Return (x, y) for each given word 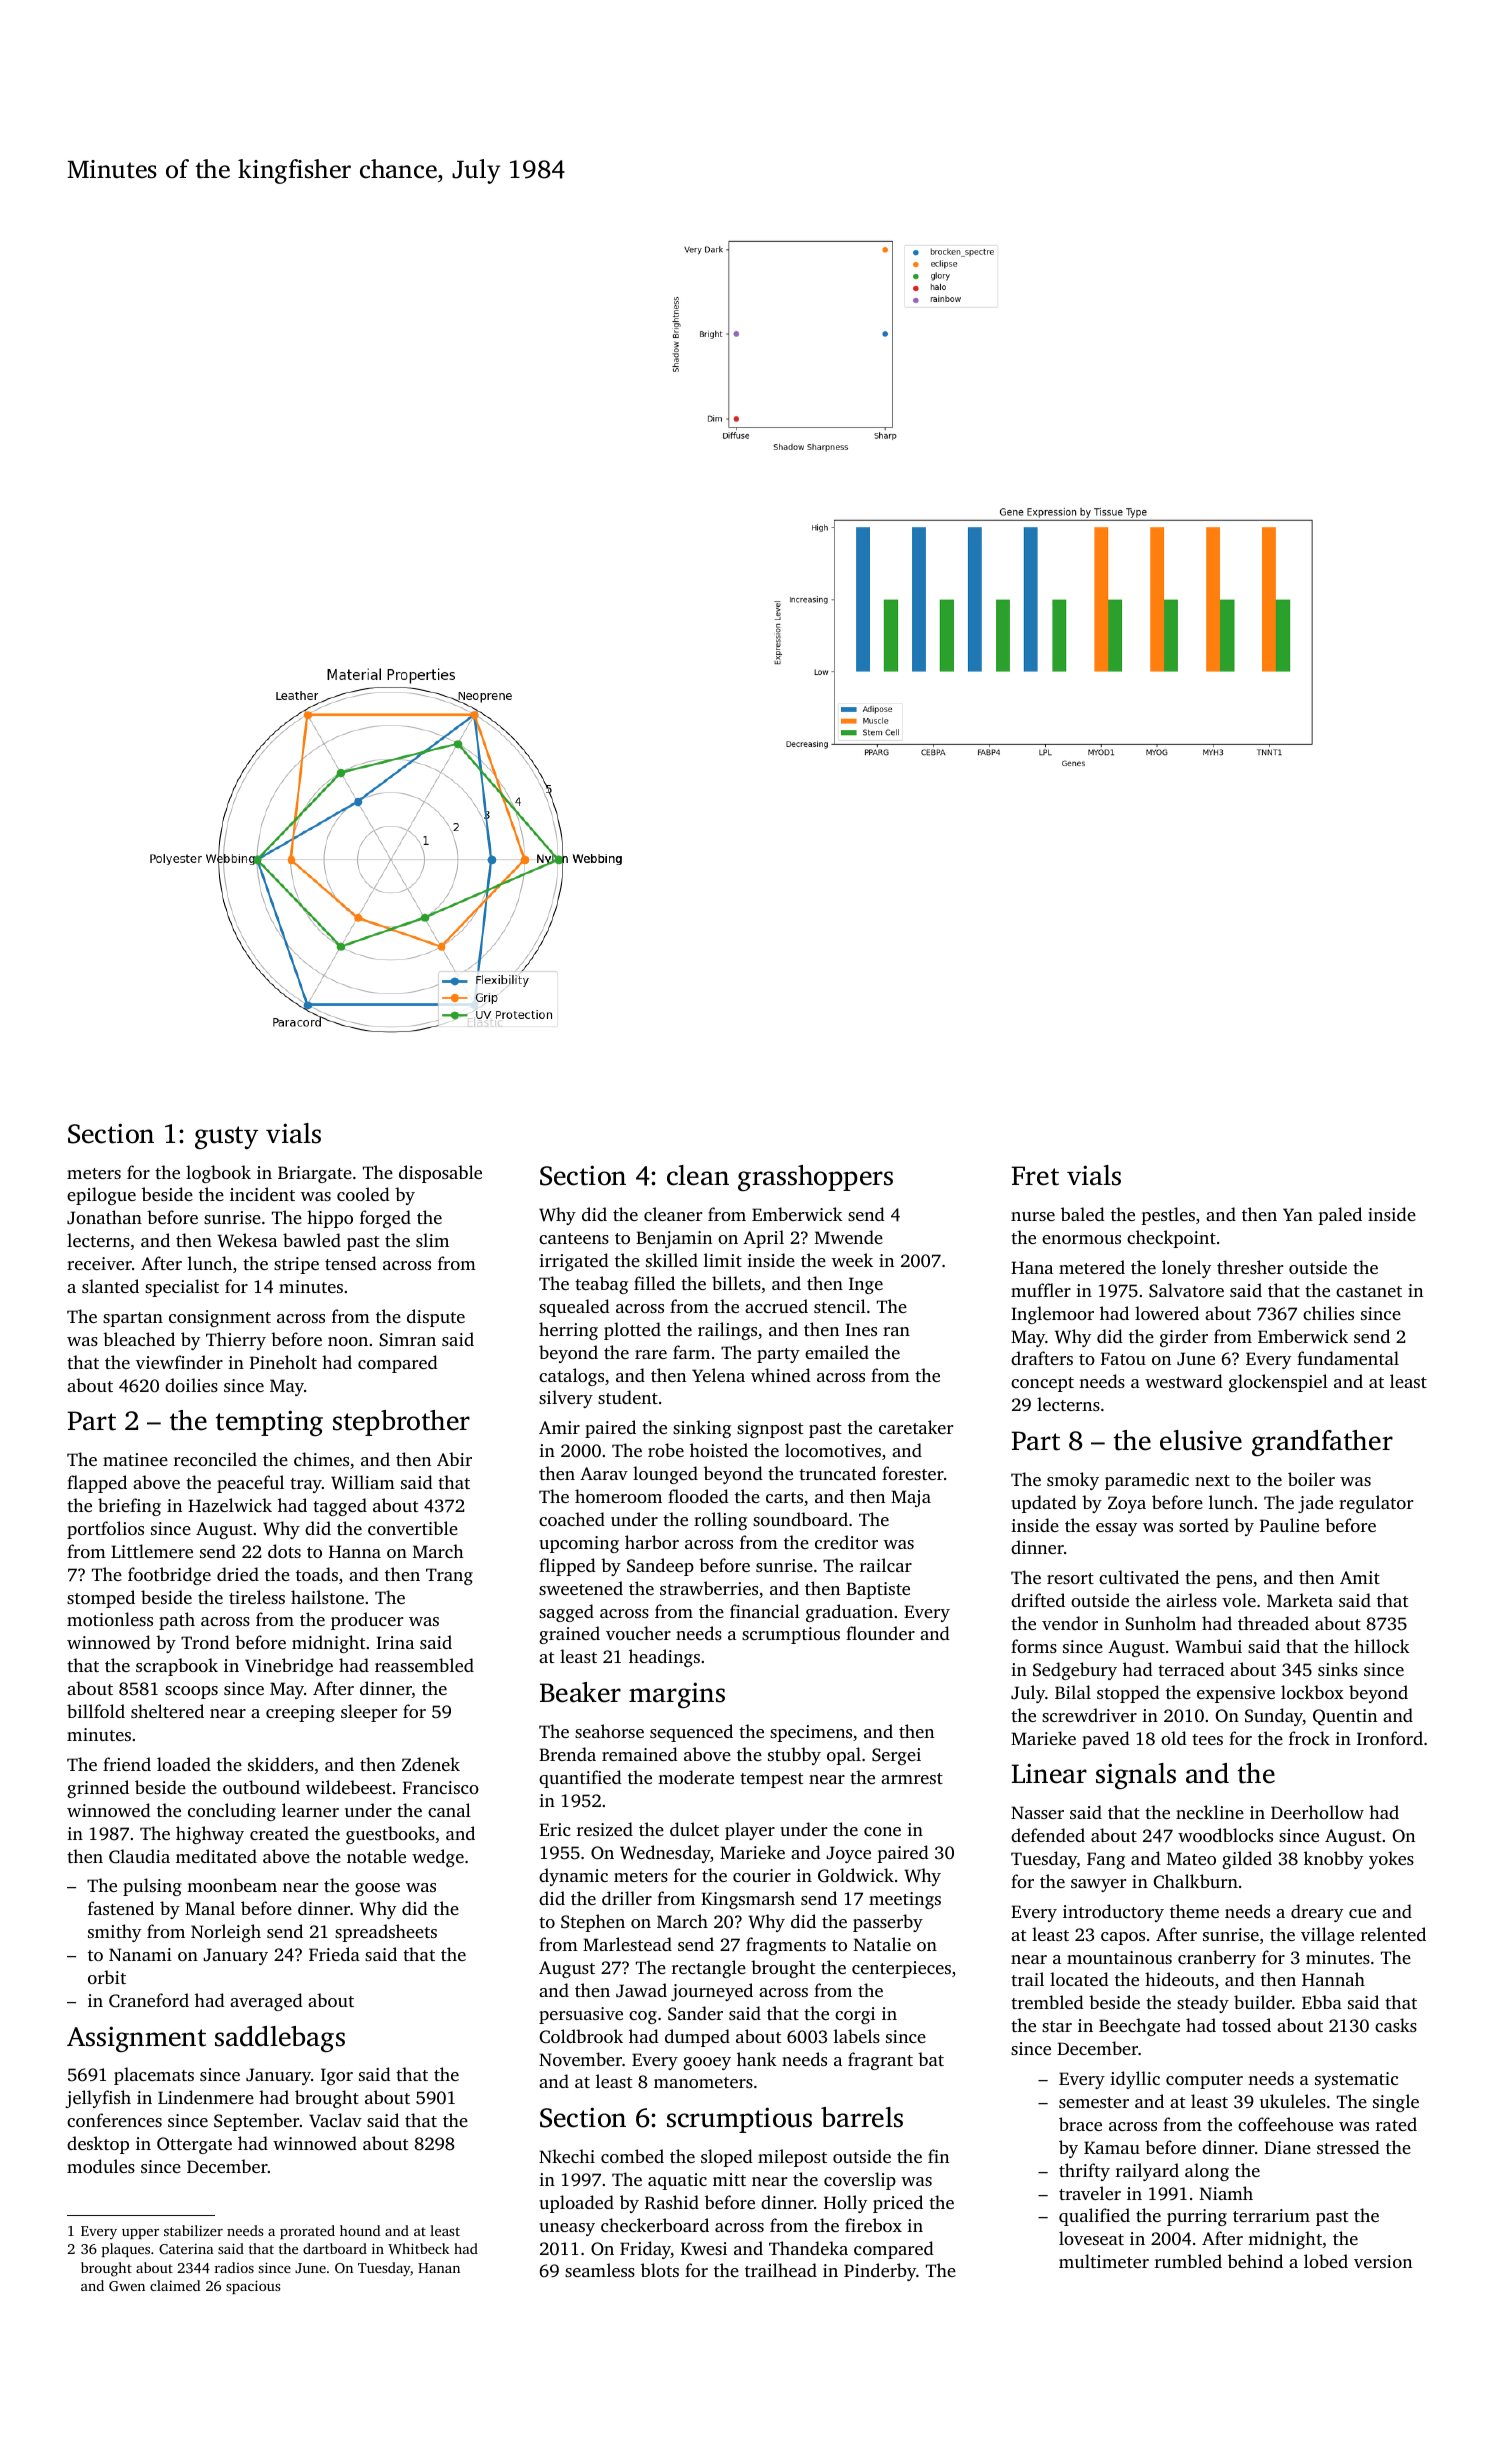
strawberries (709, 1588)
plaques (126, 2250)
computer (1204, 2081)
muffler (1041, 1290)
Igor (337, 2076)
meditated (216, 1856)
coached (572, 1519)
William (363, 1482)
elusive (1201, 1440)
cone (882, 1831)
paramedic (1147, 1481)
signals (1136, 1776)
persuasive (581, 2015)
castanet (1369, 1291)
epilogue (101, 1196)
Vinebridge (289, 1667)
